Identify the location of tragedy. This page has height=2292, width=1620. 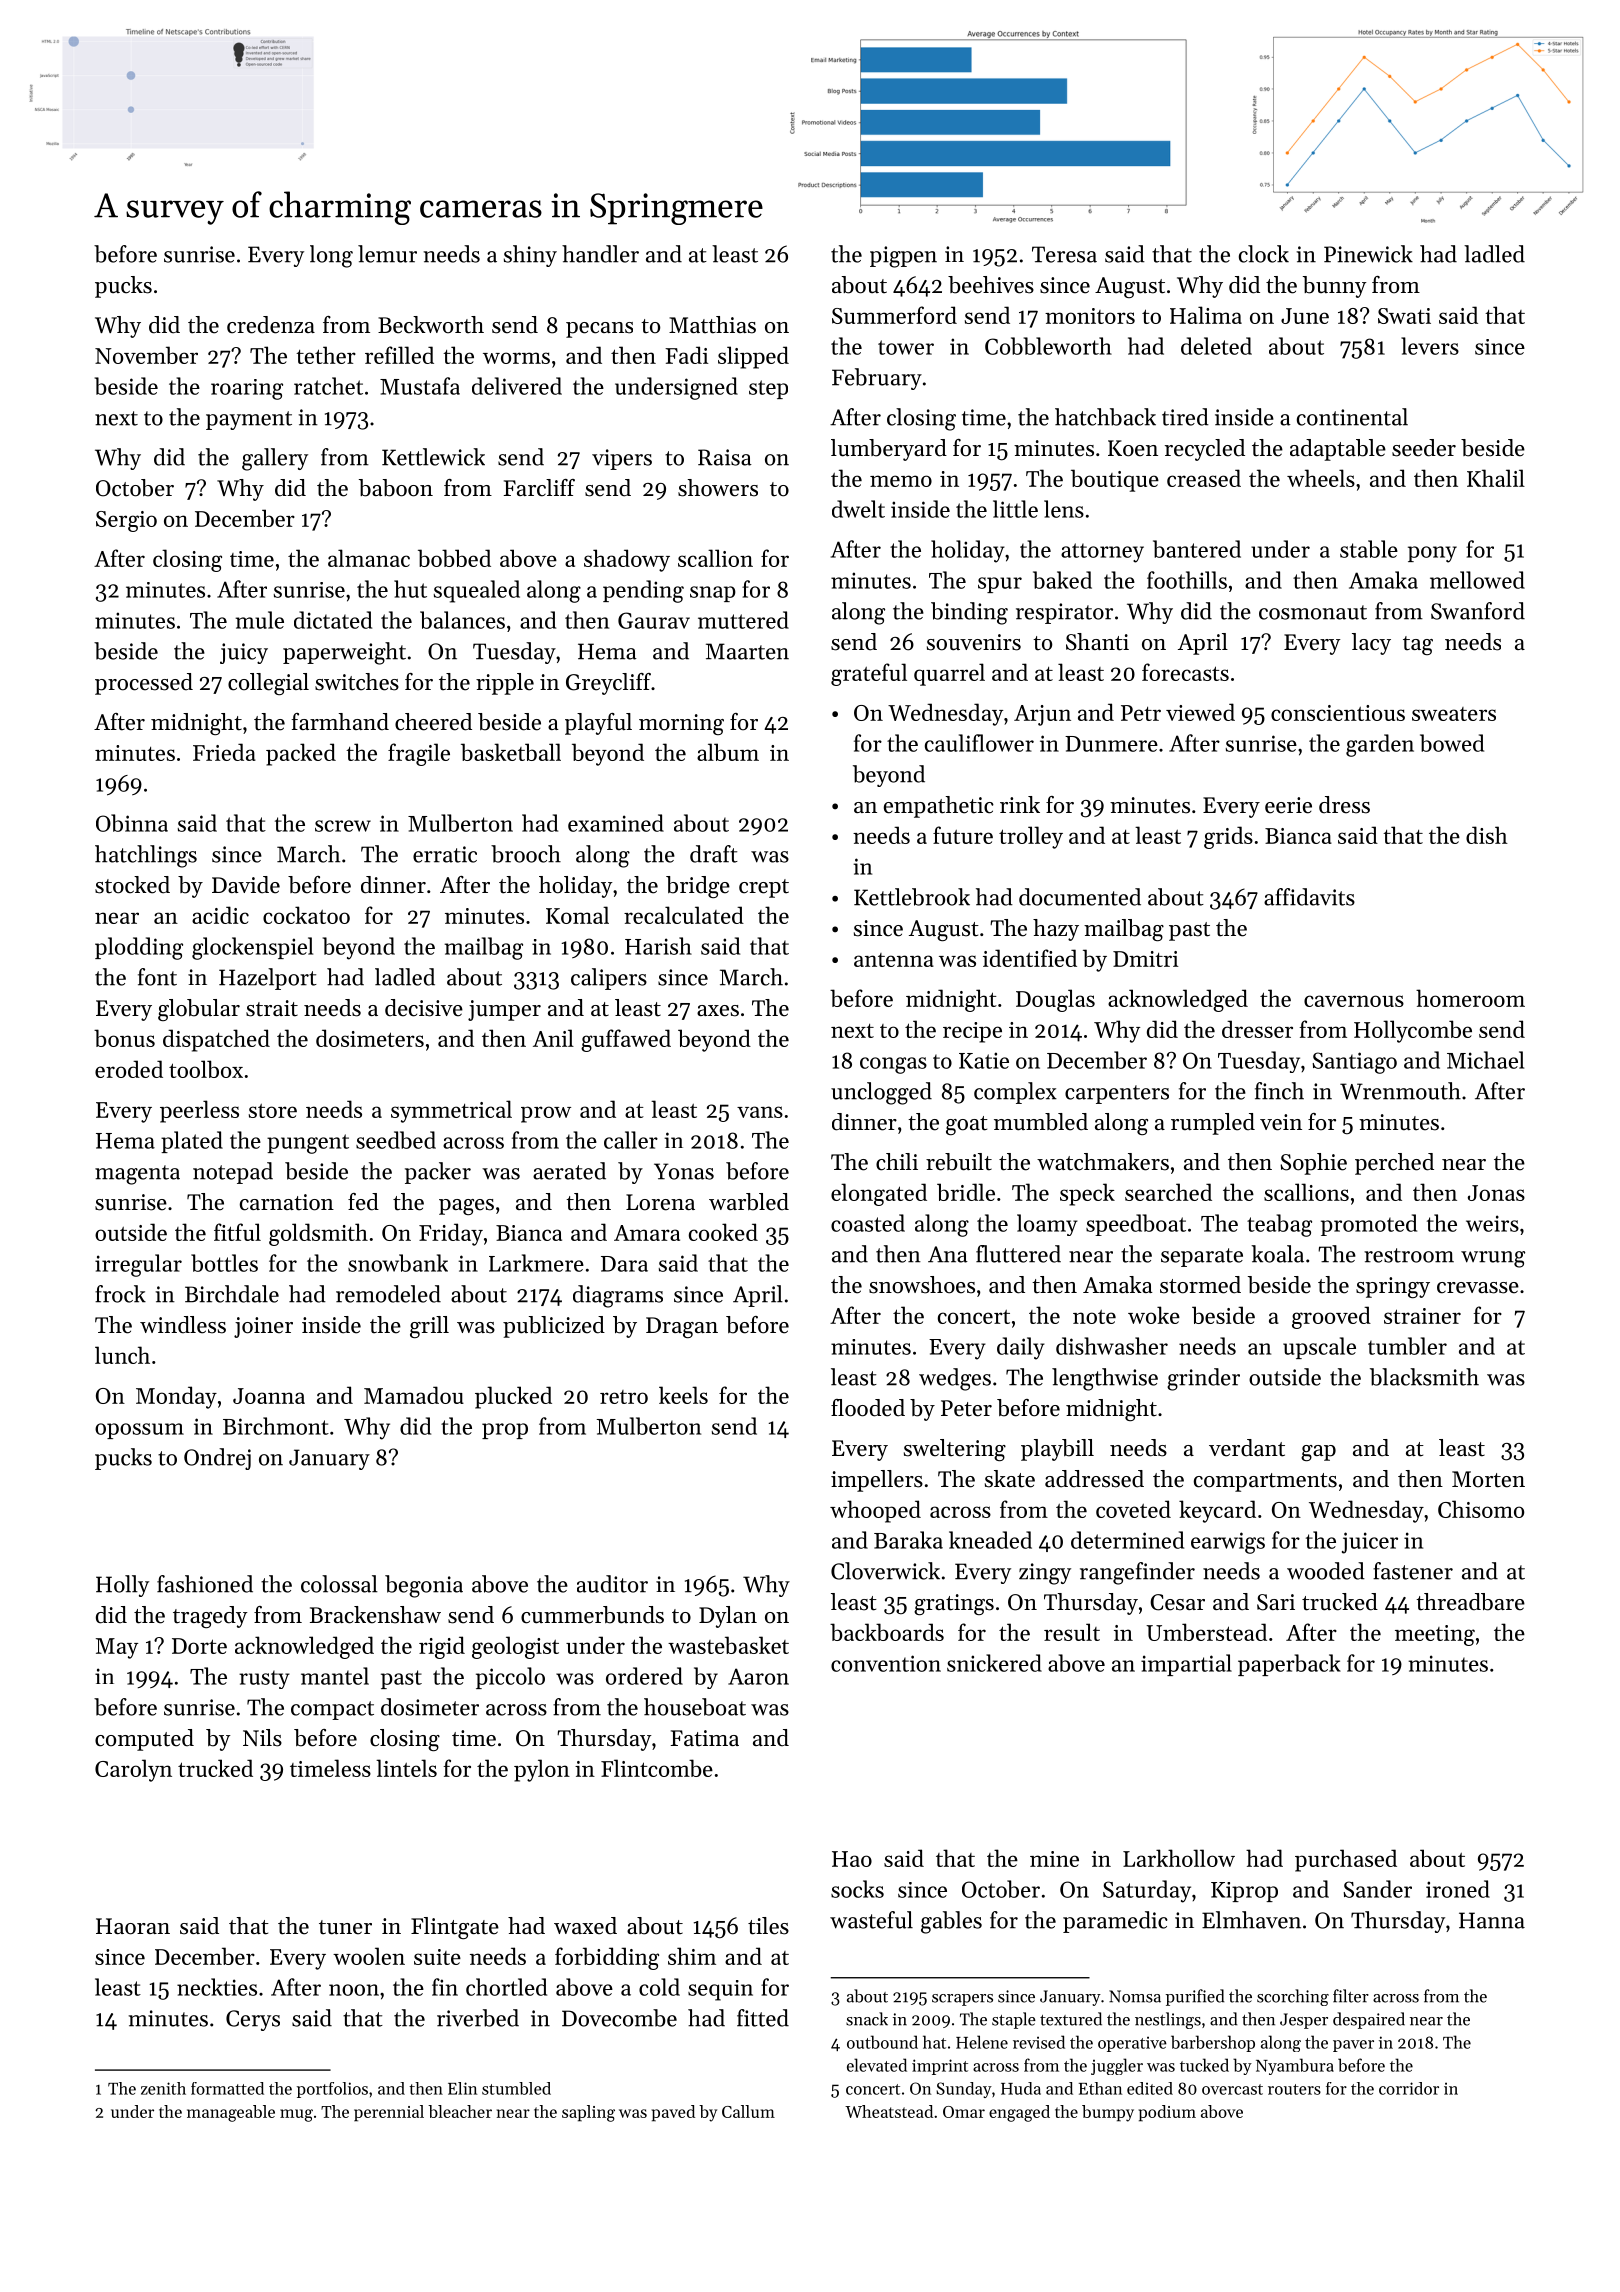
(210, 1617).
